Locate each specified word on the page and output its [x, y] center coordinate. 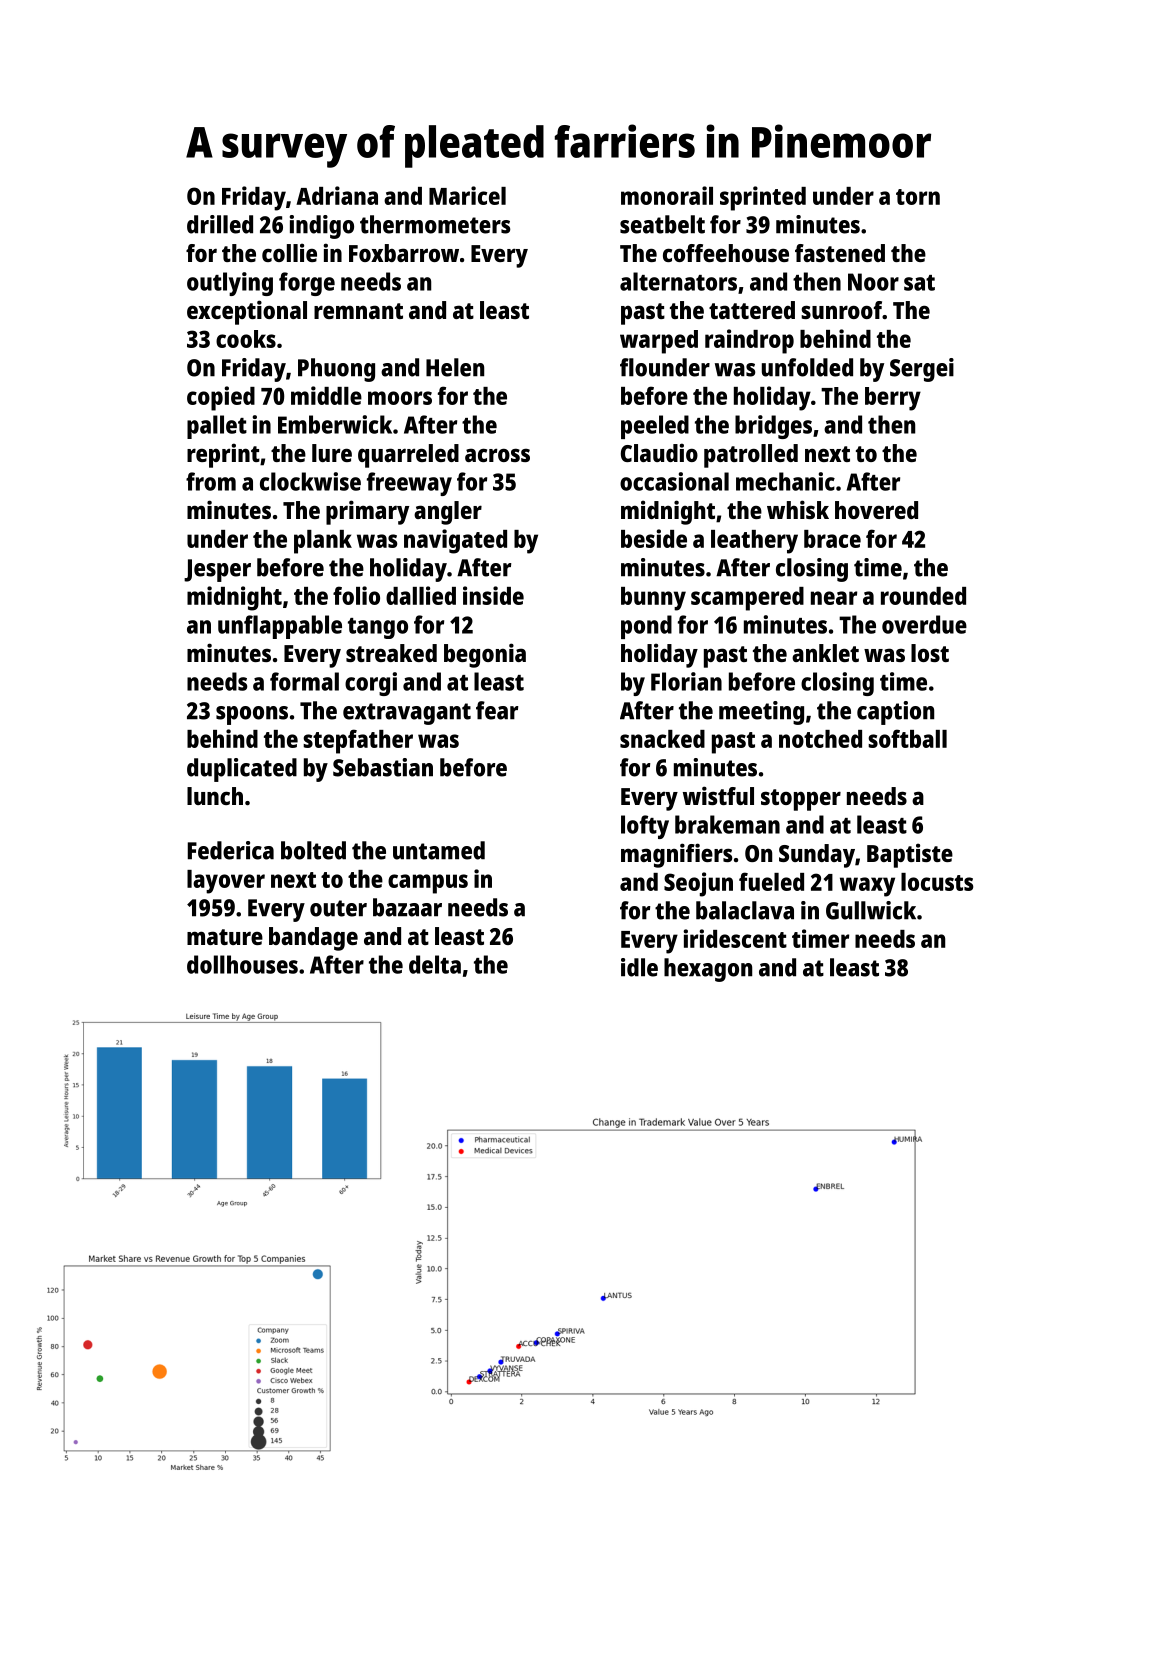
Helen [455, 367]
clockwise [310, 481]
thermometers [435, 224]
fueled [771, 881]
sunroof [841, 310]
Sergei [922, 370]
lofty [645, 827]
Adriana [337, 195]
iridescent [735, 938]
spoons [252, 715]
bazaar [407, 907]
